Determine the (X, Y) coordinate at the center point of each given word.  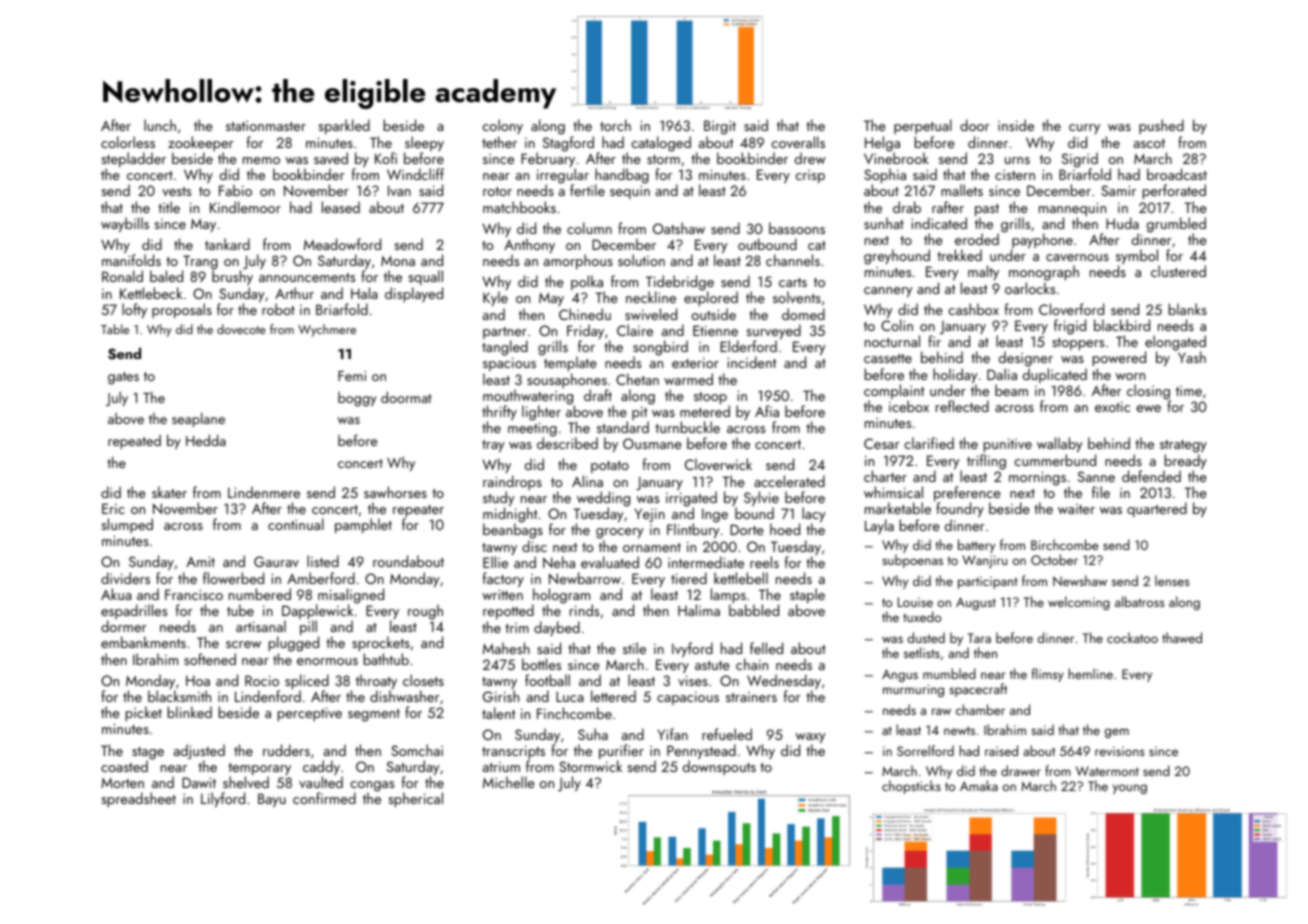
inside (1016, 125)
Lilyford (223, 799)
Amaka (979, 785)
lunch (160, 125)
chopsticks (911, 787)
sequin (630, 192)
